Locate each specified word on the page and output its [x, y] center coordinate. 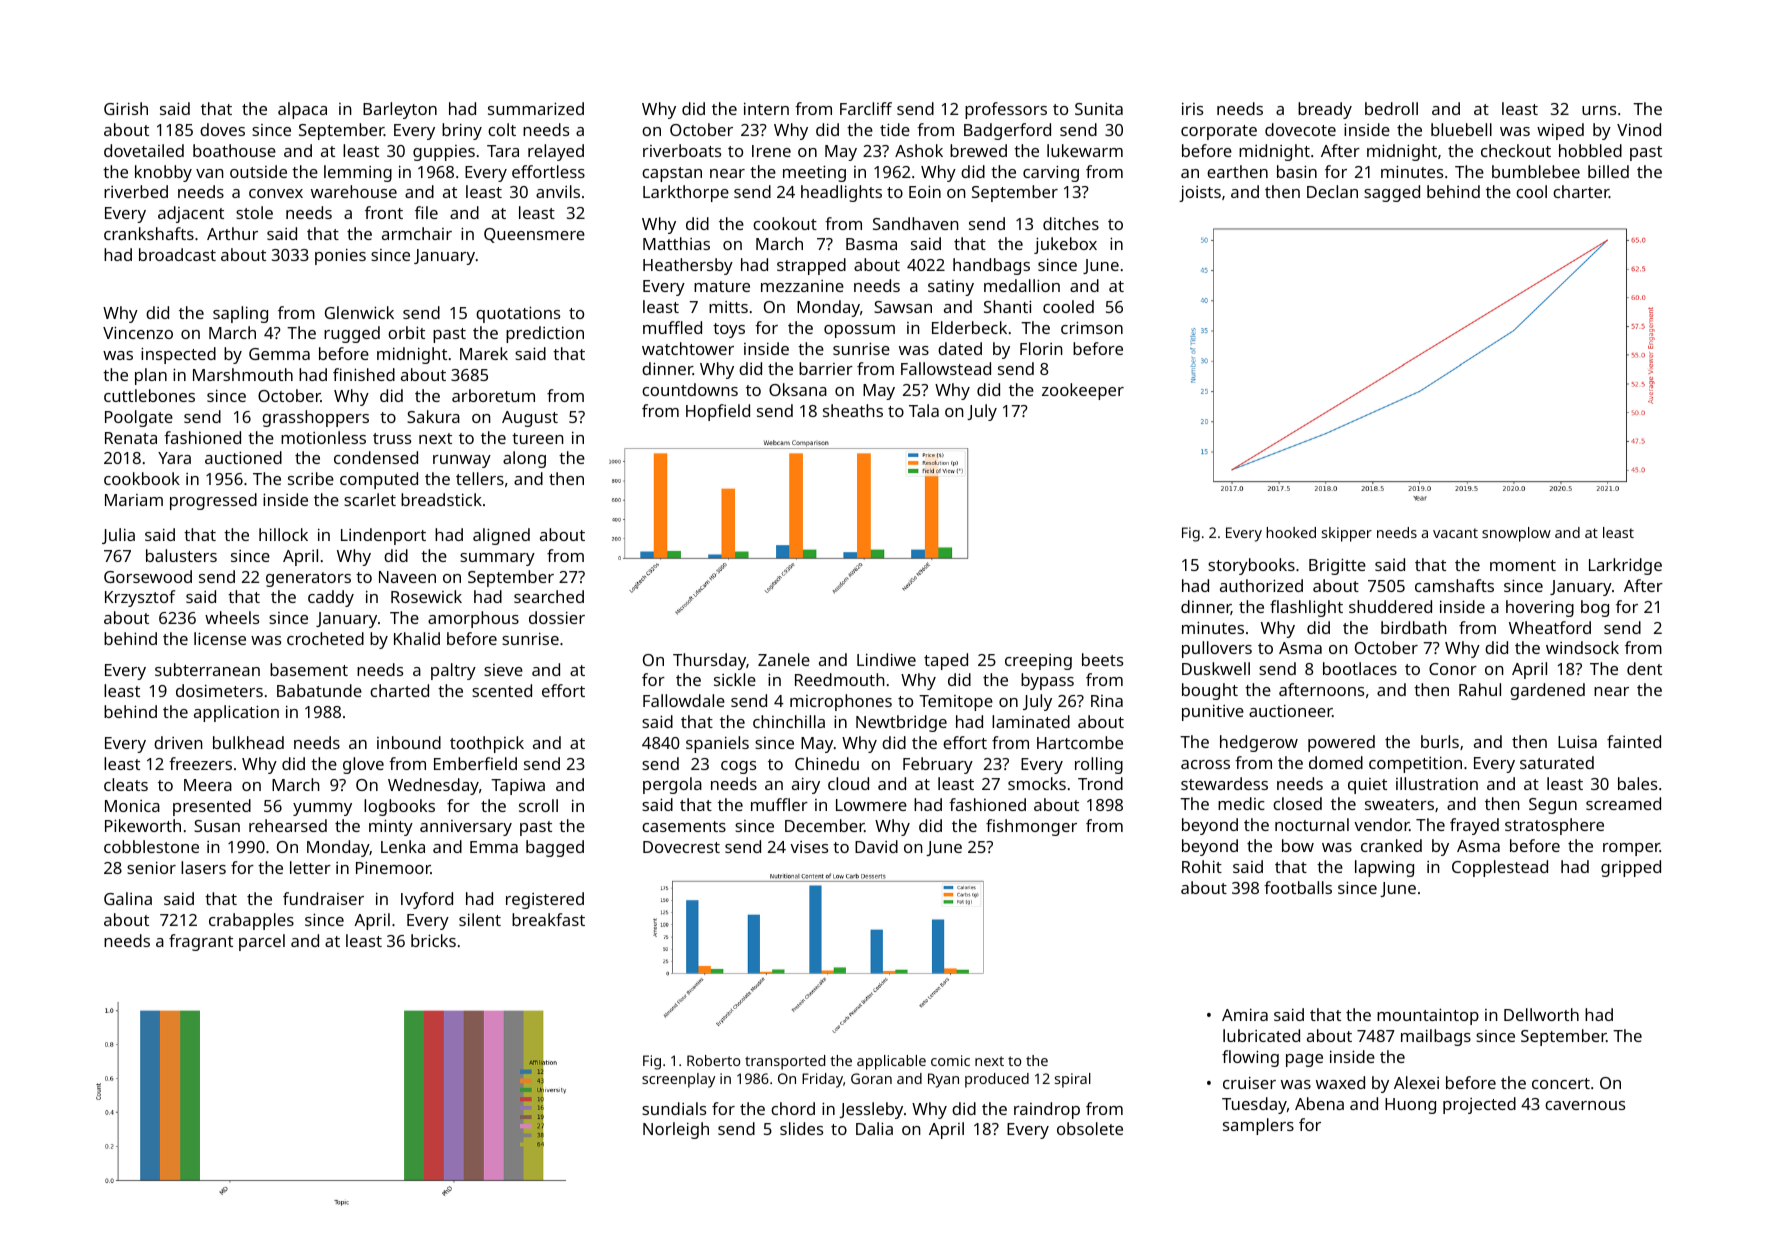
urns [1599, 110]
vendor [1381, 824]
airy [806, 785]
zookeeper [1083, 391]
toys [729, 330]
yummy [322, 809]
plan [151, 376]
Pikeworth [143, 825]
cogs [738, 767]
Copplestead [1500, 868]
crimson [1092, 327]
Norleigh [676, 1130]
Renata [131, 438]
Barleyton [400, 110]
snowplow [1516, 534]
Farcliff [866, 108]
